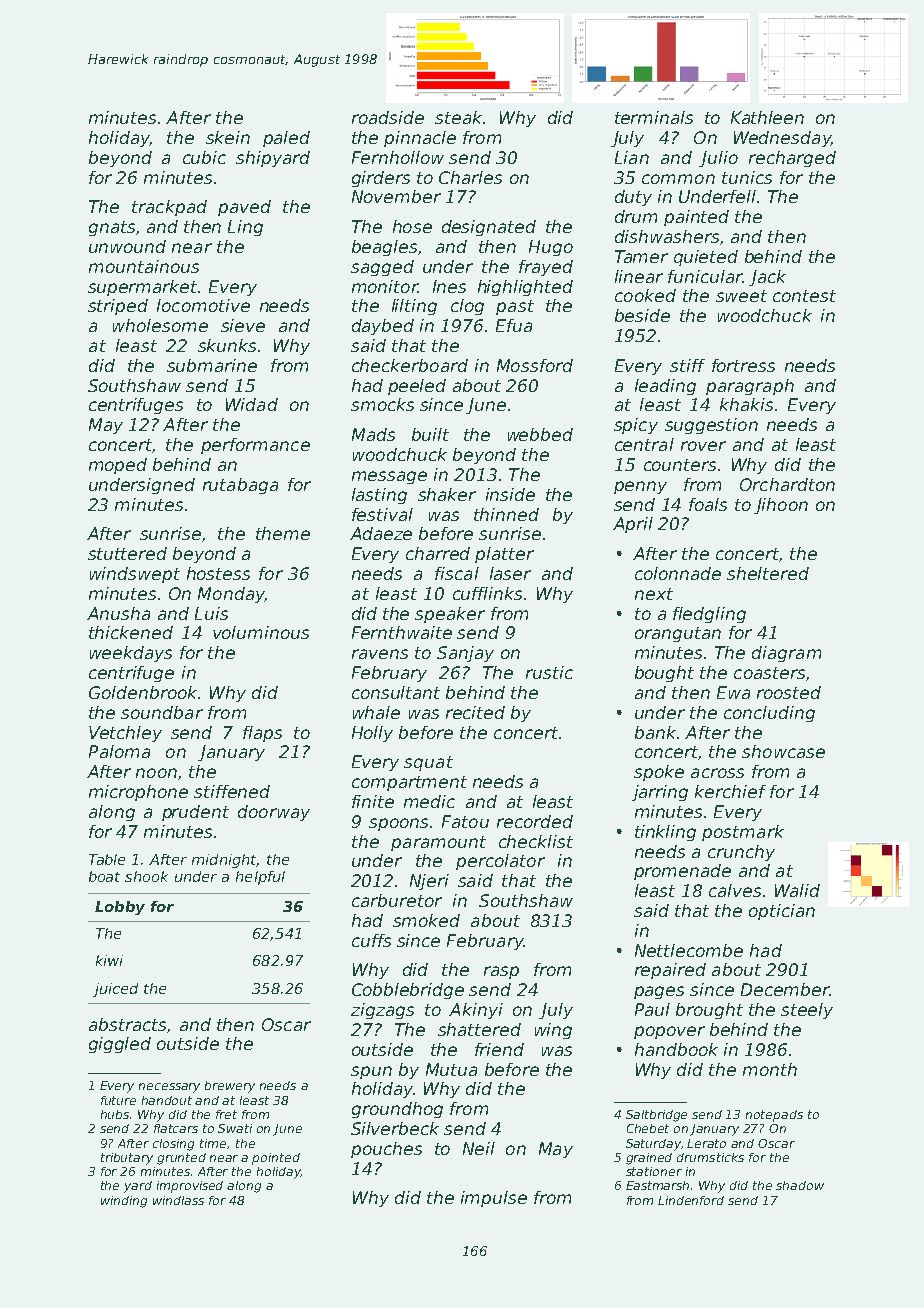 The height and width of the document is (1308, 924). What do you see at coordinates (494, 1199) in the document?
I see `impulse` at bounding box center [494, 1199].
